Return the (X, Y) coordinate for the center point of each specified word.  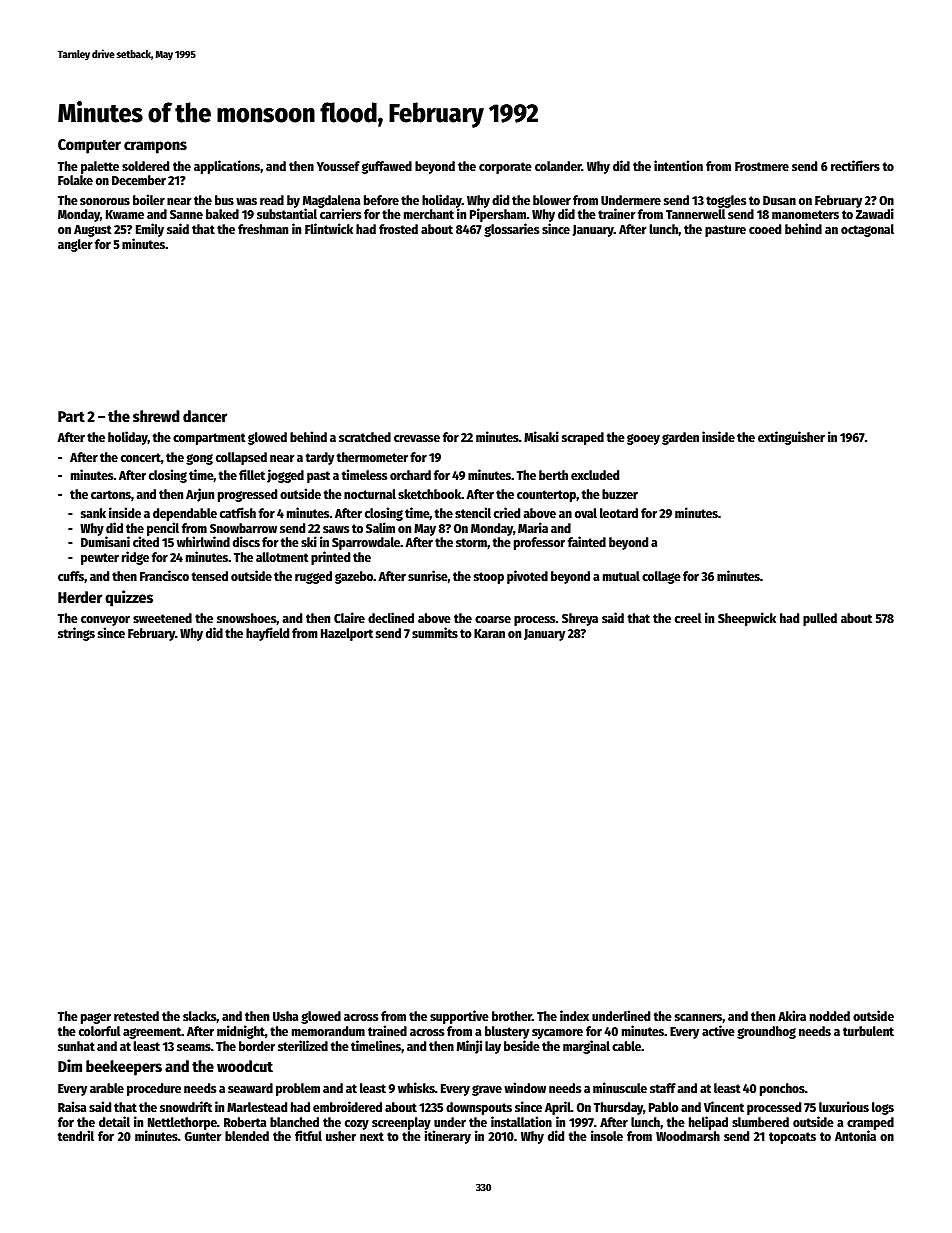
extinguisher (791, 438)
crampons (155, 147)
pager (96, 1018)
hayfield (267, 634)
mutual (621, 576)
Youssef (338, 166)
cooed (765, 229)
